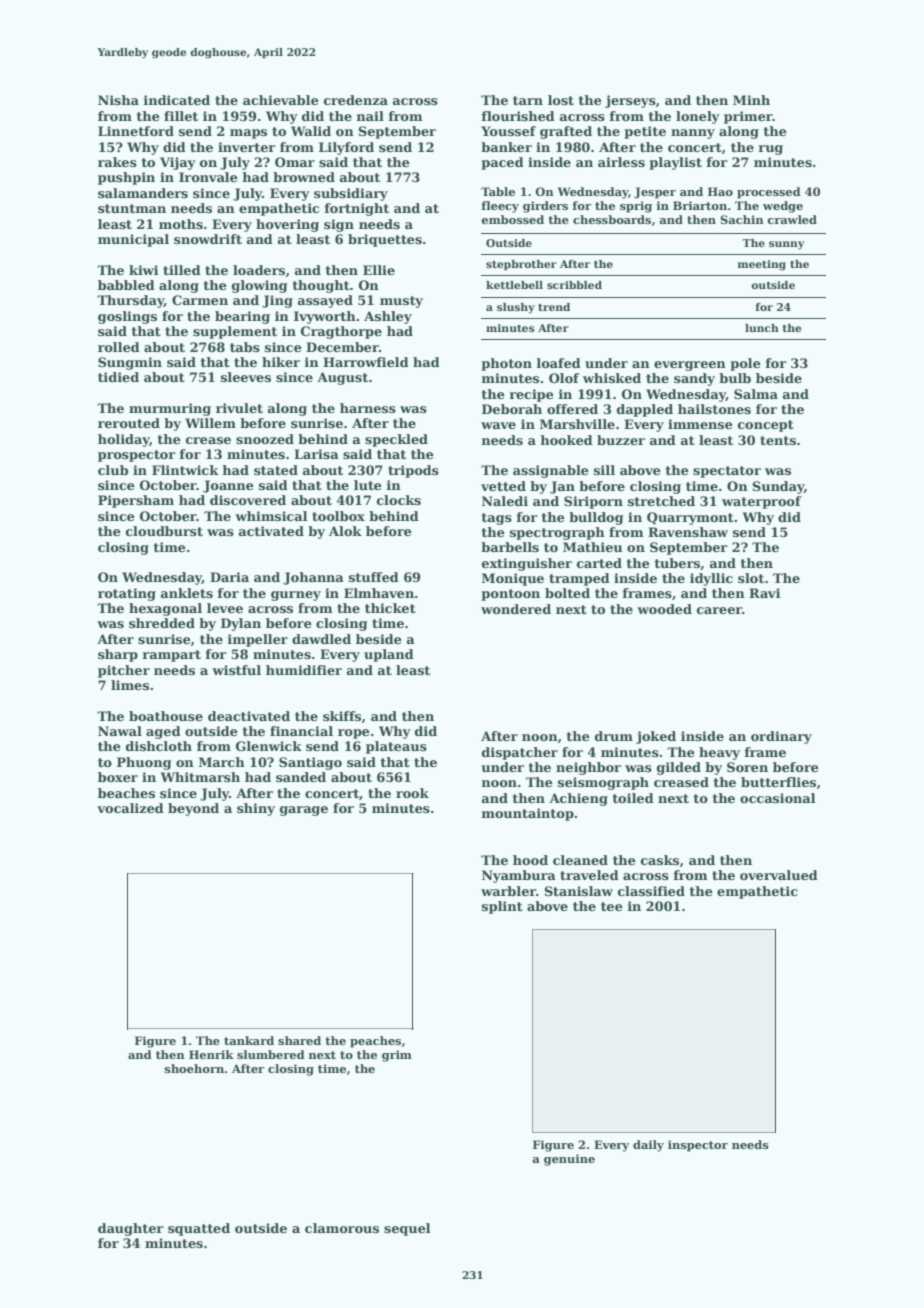 The width and height of the document is (924, 1308). What do you see at coordinates (779, 875) in the document?
I see `overvalued` at bounding box center [779, 875].
